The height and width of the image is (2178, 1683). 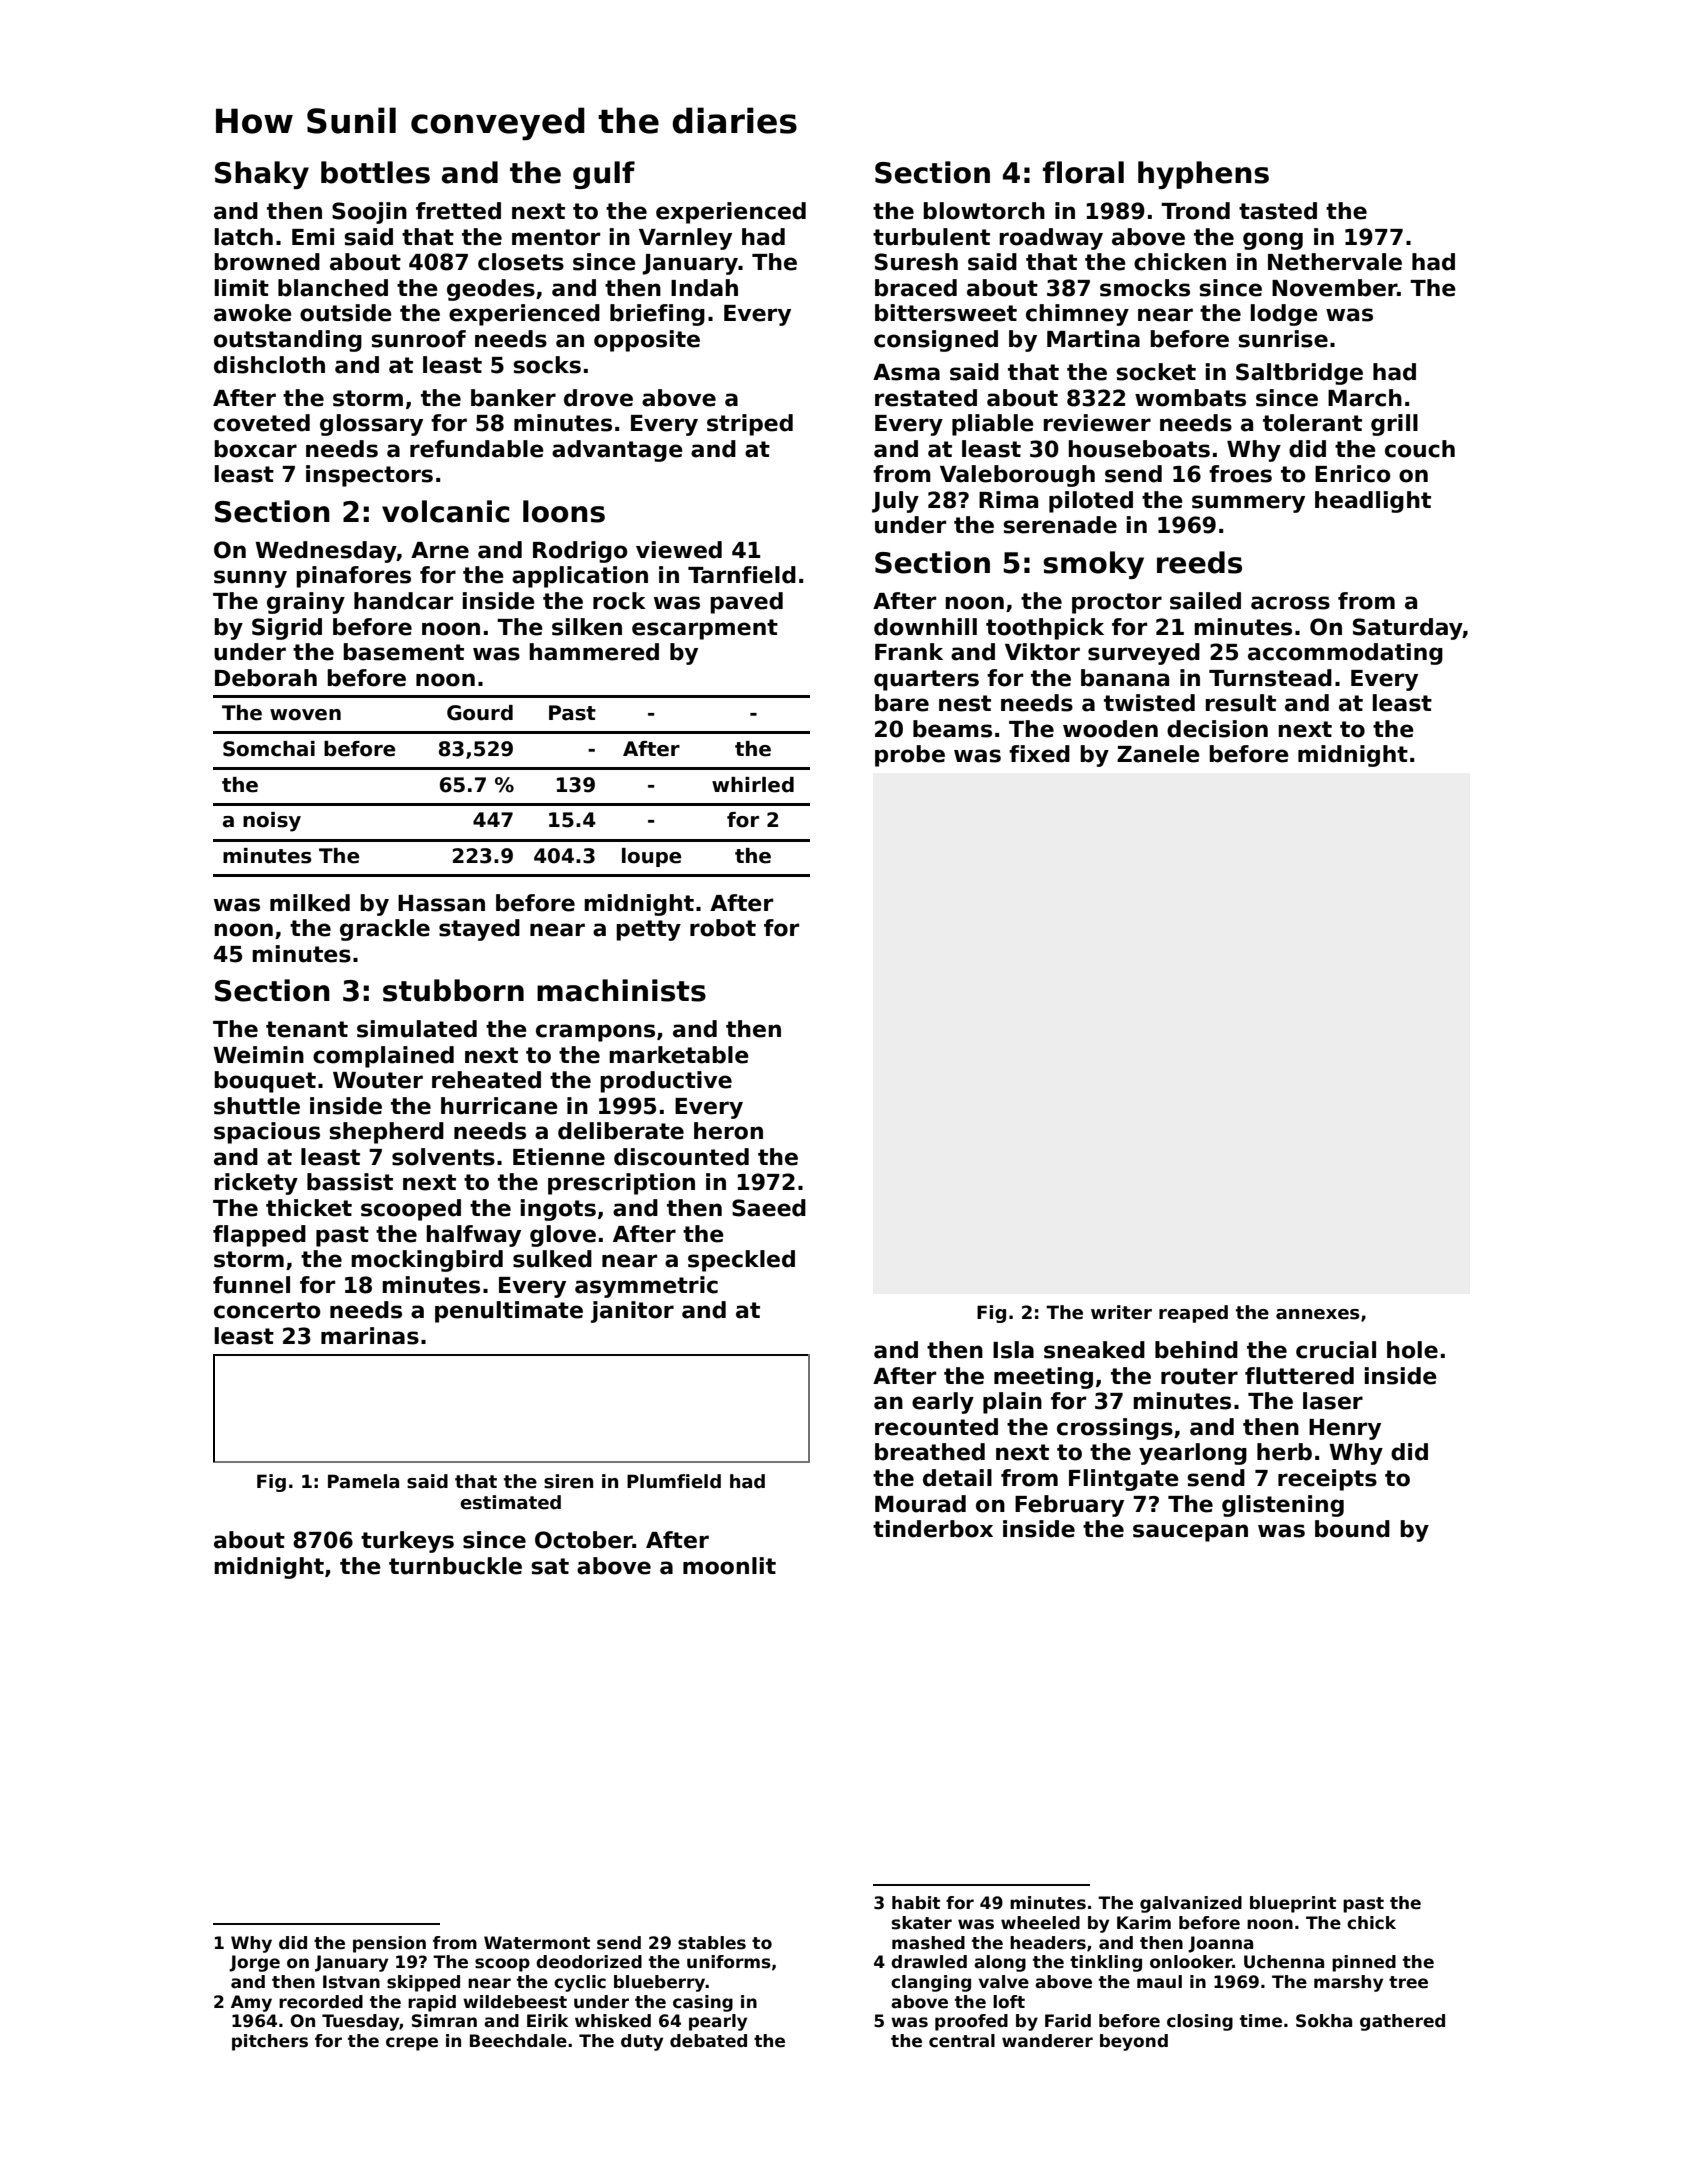 What do you see at coordinates (906, 372) in the image?
I see `Asma` at bounding box center [906, 372].
